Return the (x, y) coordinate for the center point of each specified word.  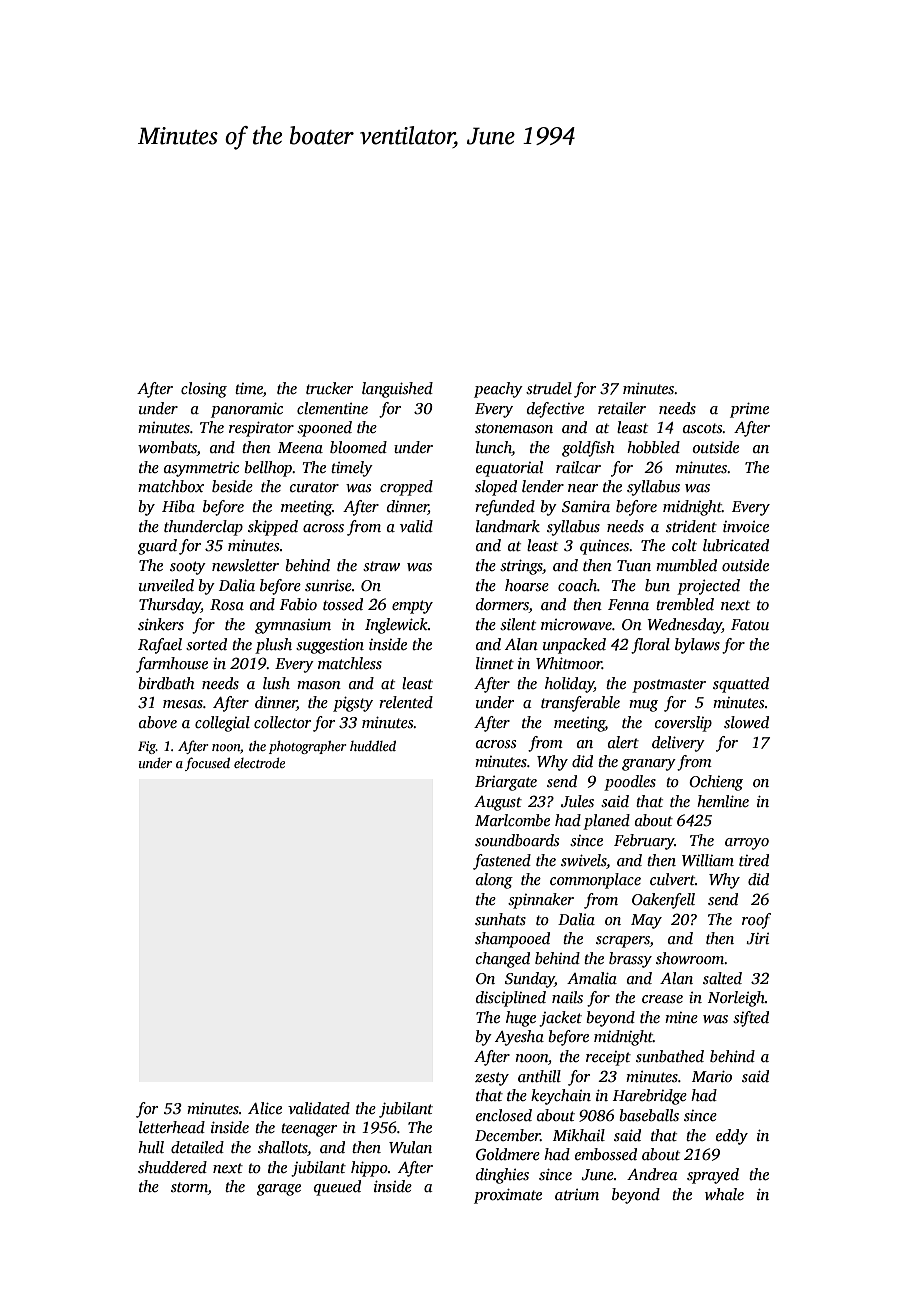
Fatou (750, 624)
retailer (622, 408)
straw (381, 566)
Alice (265, 1108)
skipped (273, 528)
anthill (539, 1076)
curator (314, 487)
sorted (206, 644)
